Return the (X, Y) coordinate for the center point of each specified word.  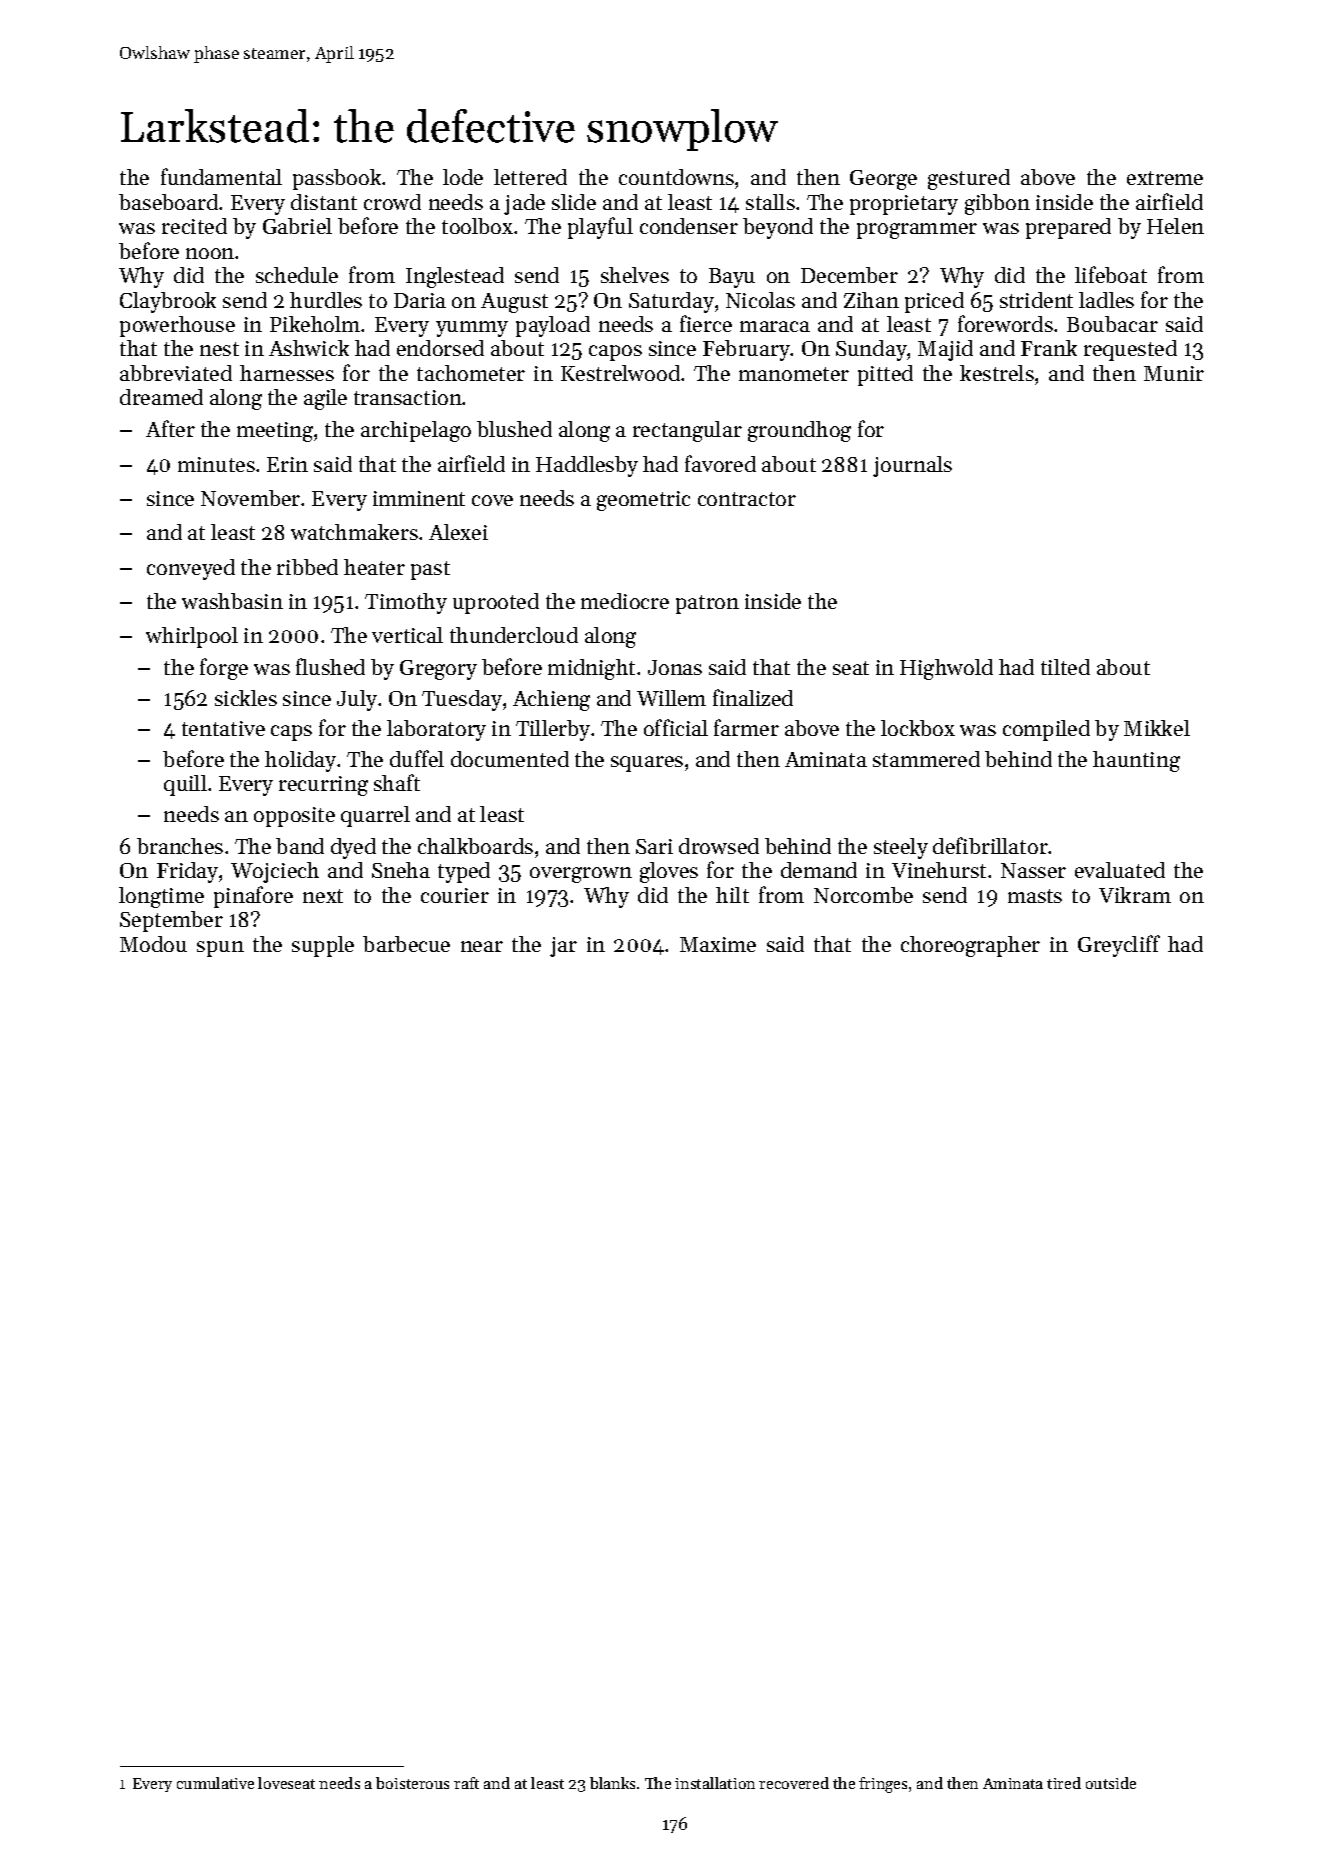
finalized (753, 697)
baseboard (168, 202)
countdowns (676, 177)
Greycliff (1119, 946)
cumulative (215, 1783)
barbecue (406, 944)
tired (1064, 1783)
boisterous (412, 1783)
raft (466, 1783)
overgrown (581, 875)
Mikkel (1157, 728)
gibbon (997, 204)
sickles (246, 698)
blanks (612, 1783)
